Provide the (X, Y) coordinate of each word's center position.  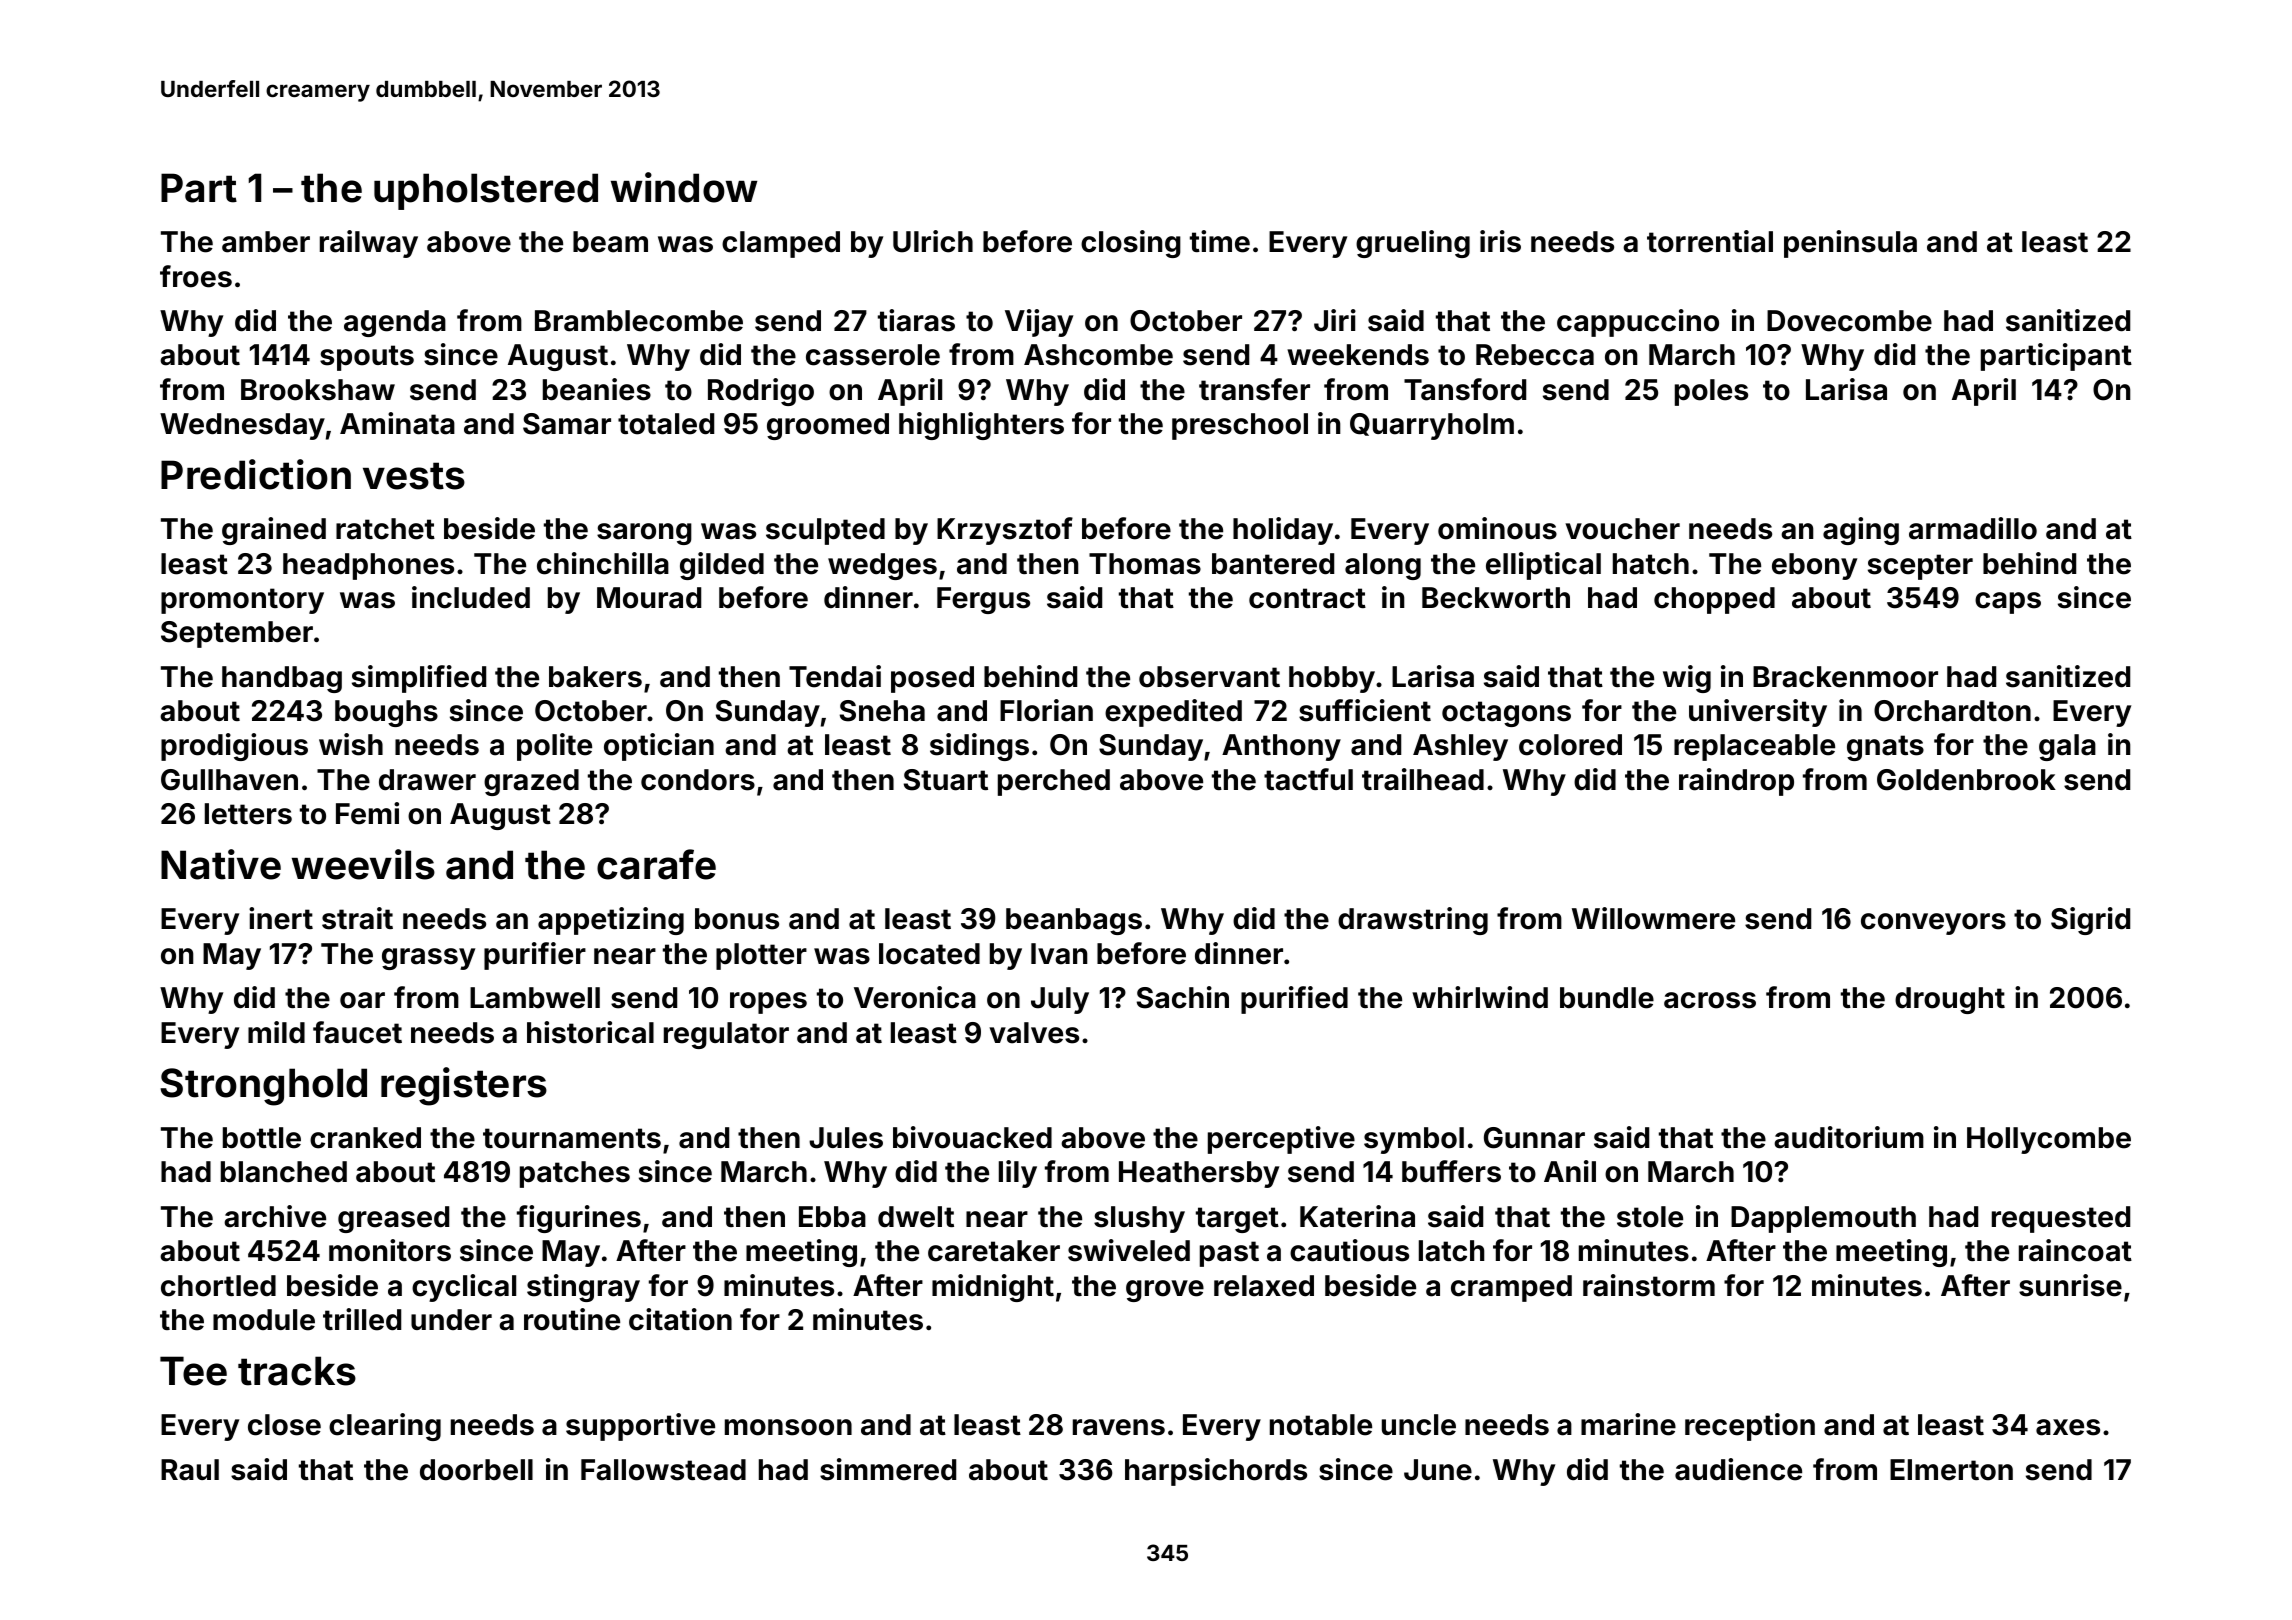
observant (1209, 677)
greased (393, 1219)
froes (196, 276)
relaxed (1264, 1286)
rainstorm (1649, 1285)
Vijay (1039, 323)
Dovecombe (1849, 321)
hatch (1651, 564)
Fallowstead (663, 1470)
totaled (666, 424)
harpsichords (1216, 1472)
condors (698, 780)
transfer (1254, 389)
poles (1711, 392)
